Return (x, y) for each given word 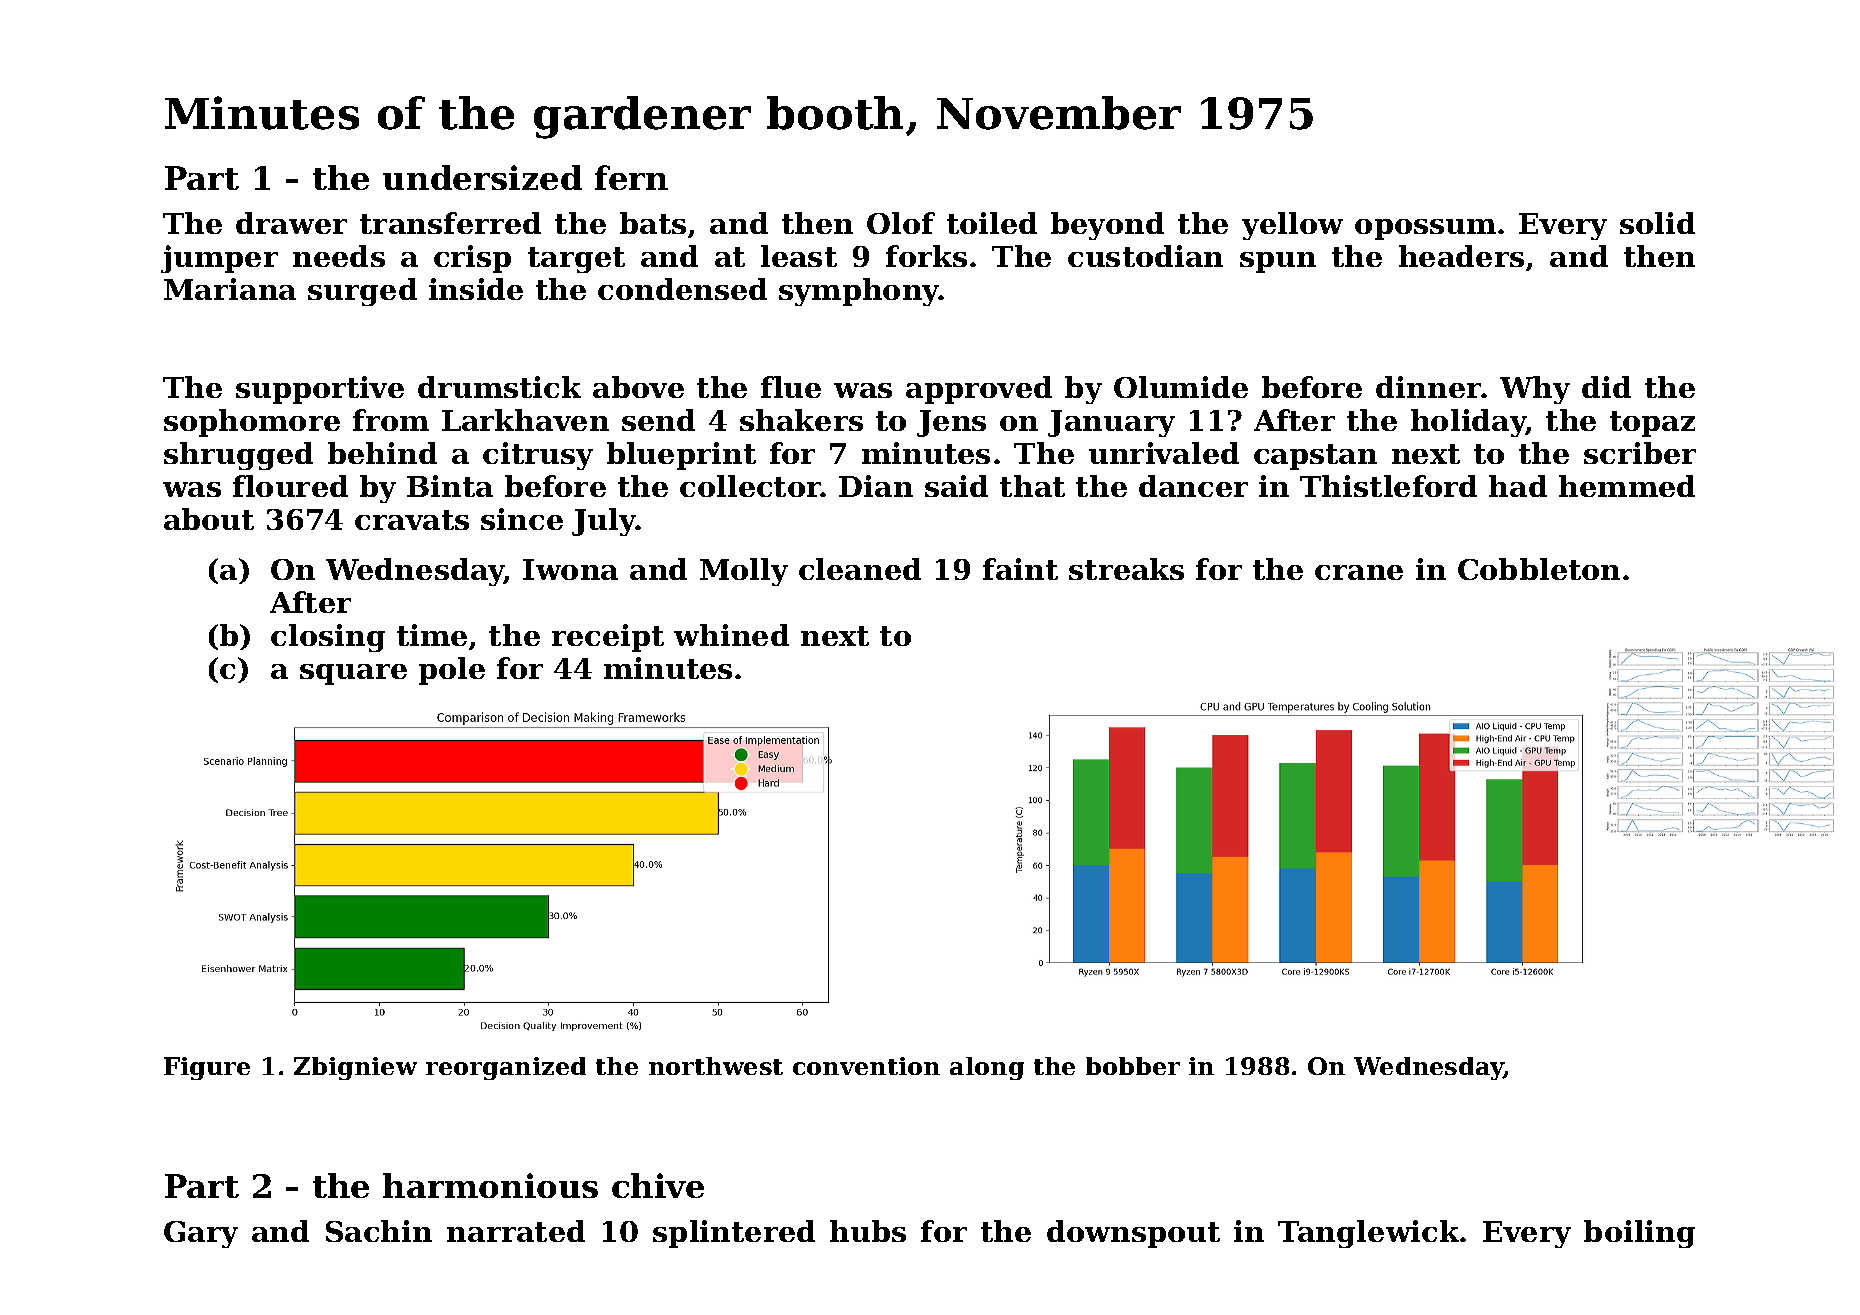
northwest (716, 1066)
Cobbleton (1539, 569)
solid (1657, 223)
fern (631, 177)
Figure (207, 1068)
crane (1359, 572)
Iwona (570, 569)
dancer (1193, 486)
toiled (992, 223)
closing (328, 638)
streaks (1126, 569)
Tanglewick (1368, 1234)
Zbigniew (355, 1068)
